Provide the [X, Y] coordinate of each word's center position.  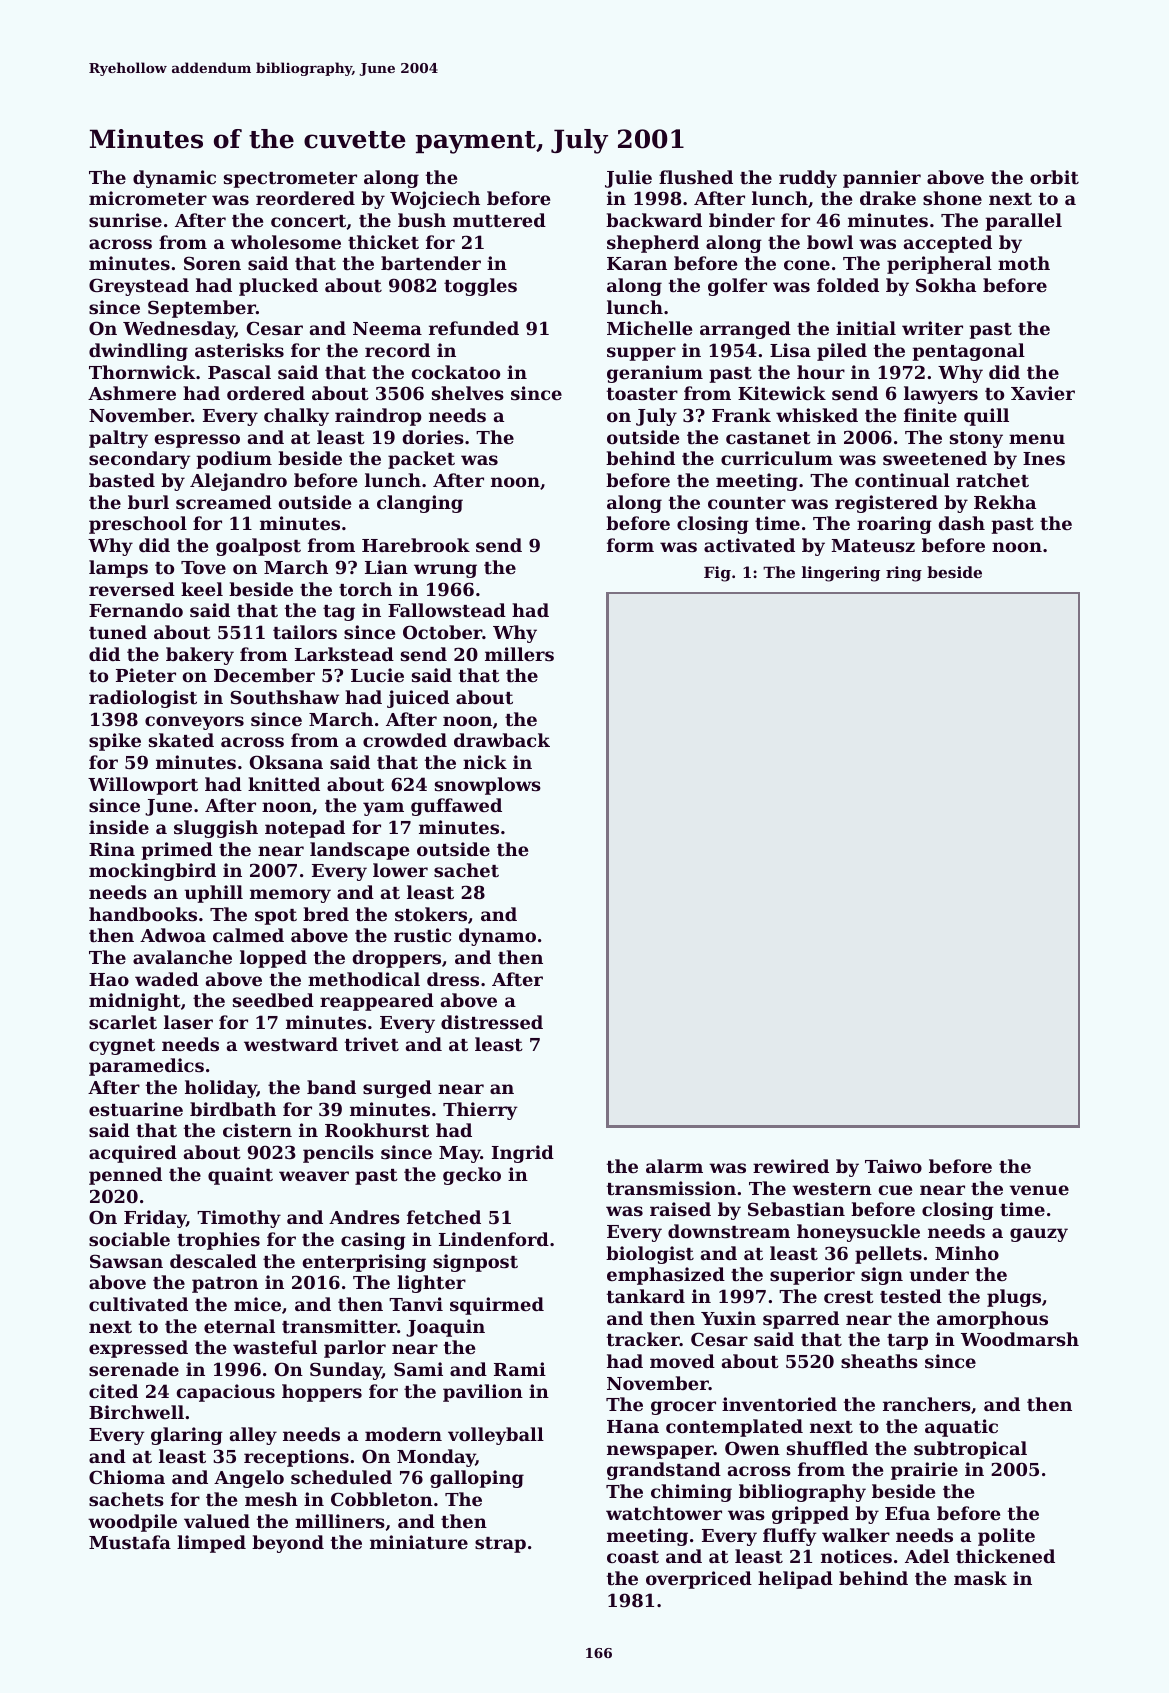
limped [211, 1544]
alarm [674, 1166]
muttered [499, 220]
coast [633, 1557]
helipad [795, 1580]
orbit [1054, 177]
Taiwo [893, 1166]
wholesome [286, 242]
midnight [135, 1002]
